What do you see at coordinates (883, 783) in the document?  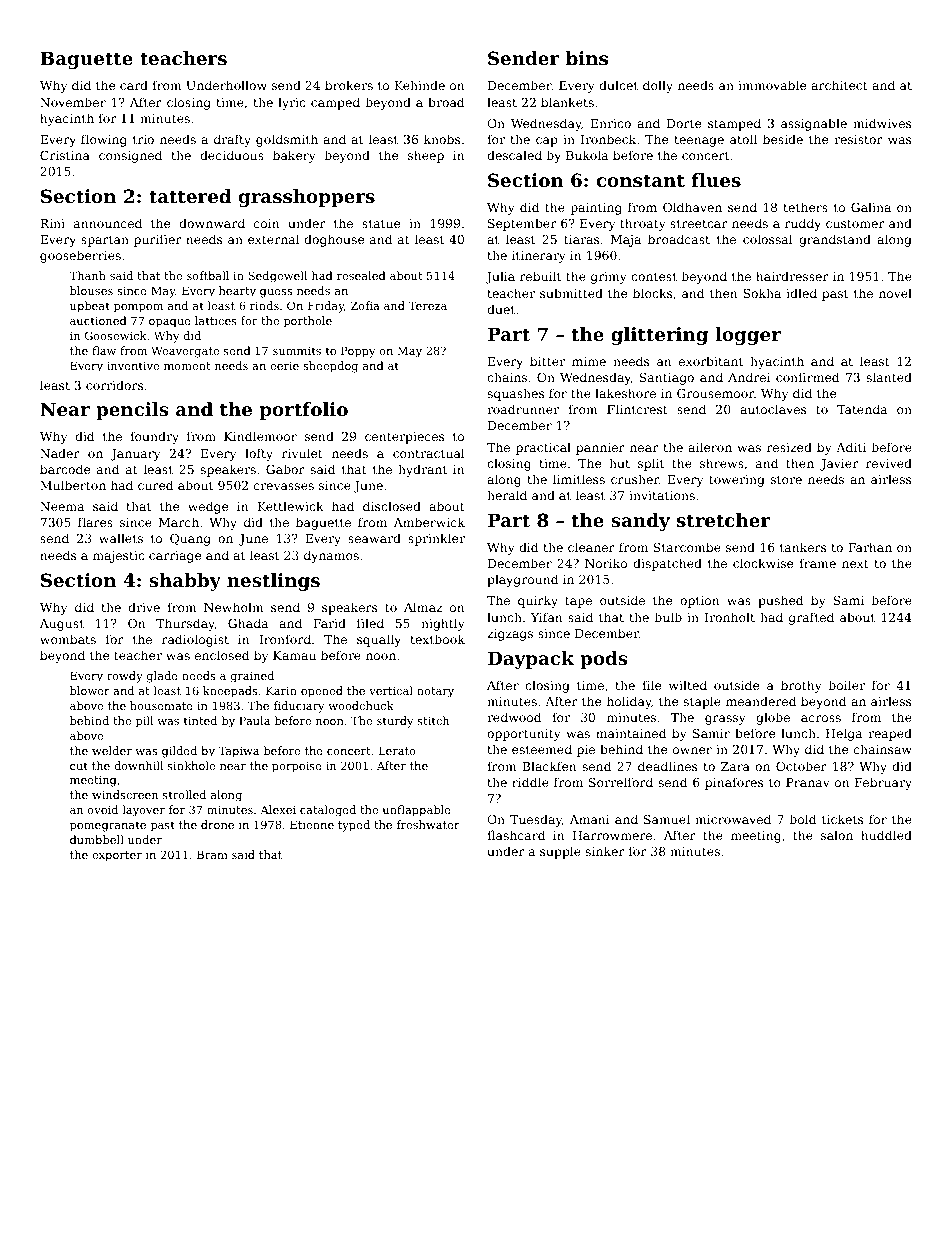 I see `February` at bounding box center [883, 783].
